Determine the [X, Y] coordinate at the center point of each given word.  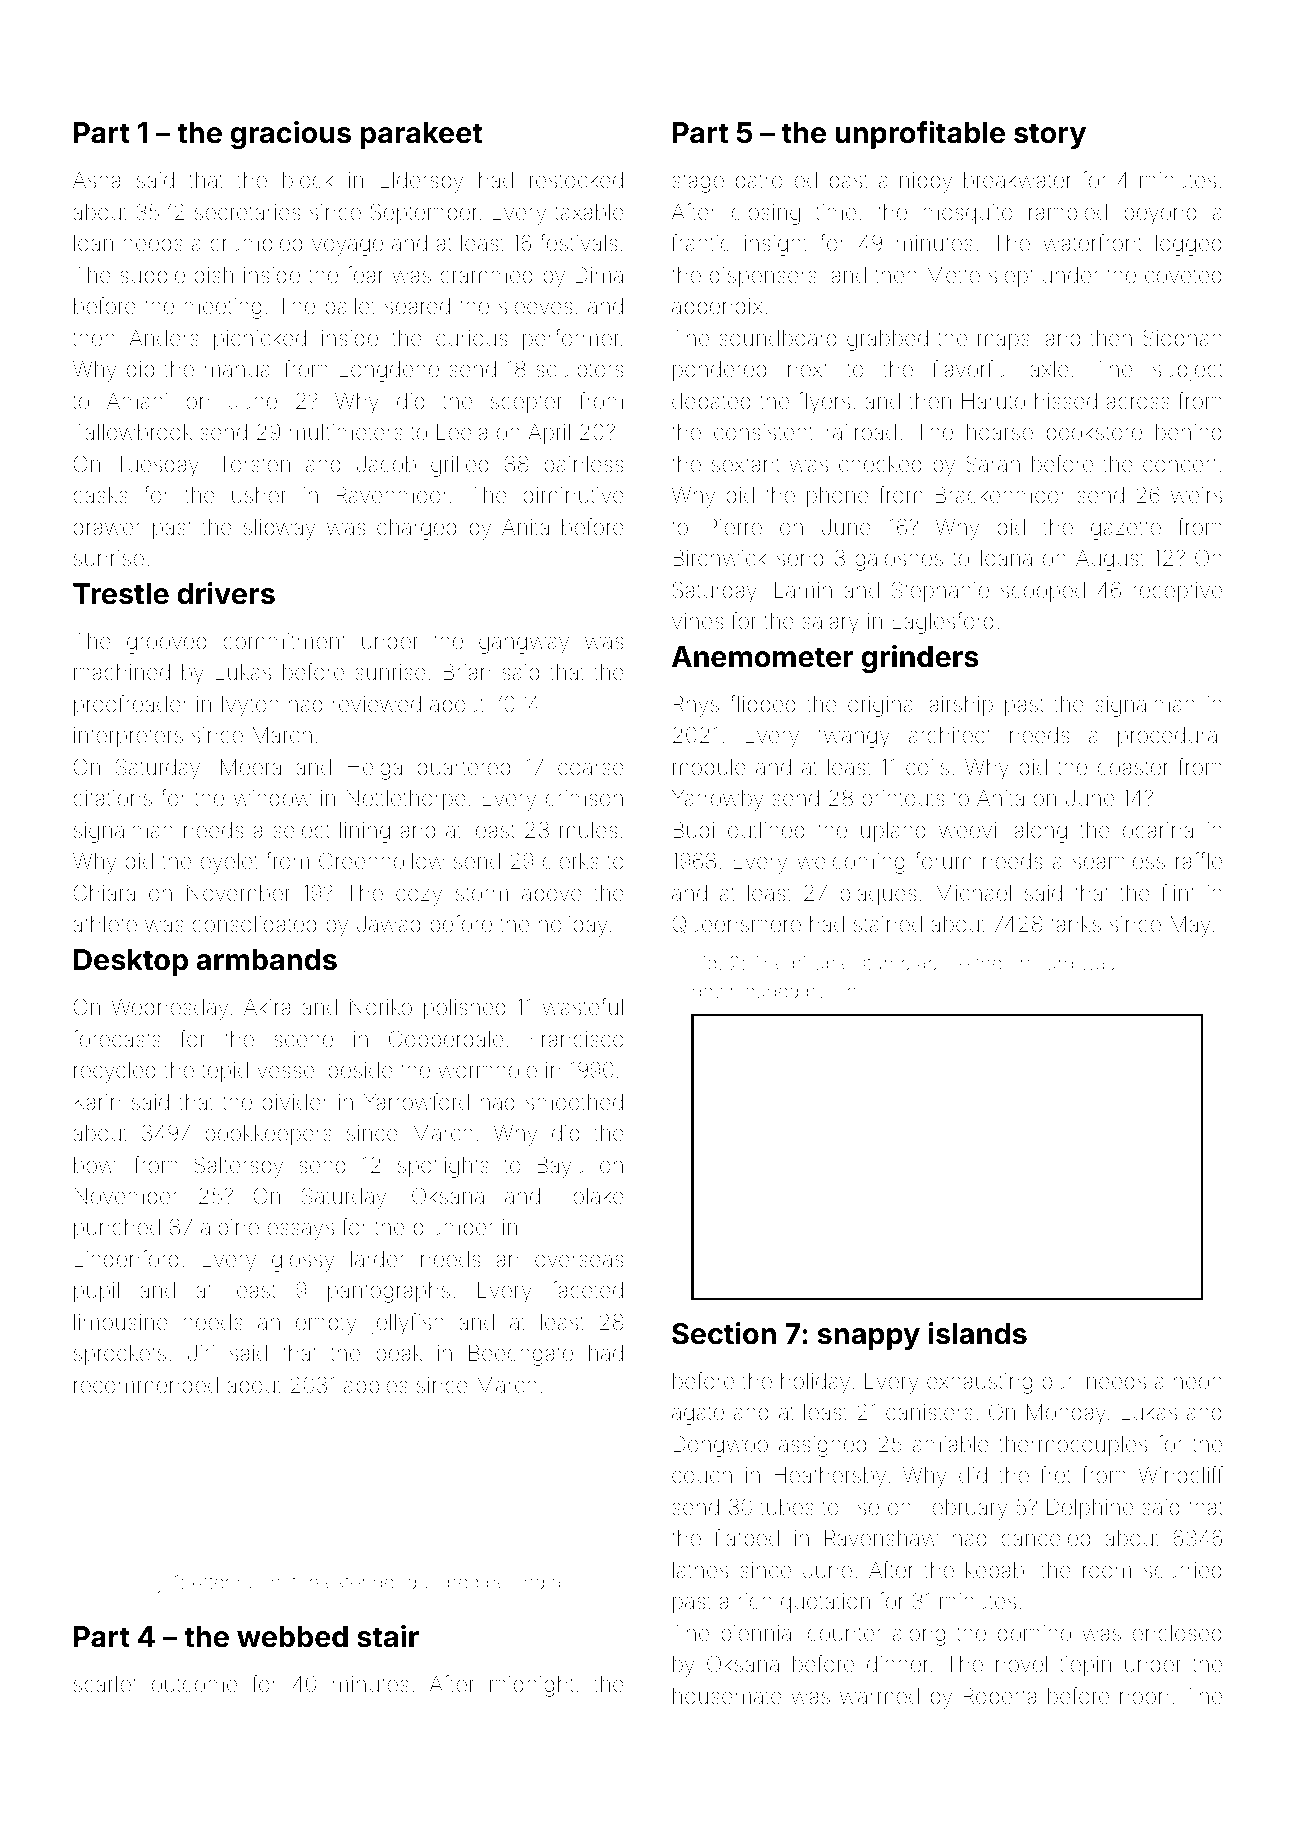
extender [363, 1582]
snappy [869, 1339]
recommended [146, 1385]
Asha [96, 180]
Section [724, 1333]
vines [697, 621]
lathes [700, 1570]
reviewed [377, 704]
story [1050, 136]
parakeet [421, 135]
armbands [266, 960]
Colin [854, 990]
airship [961, 706]
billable [822, 963]
